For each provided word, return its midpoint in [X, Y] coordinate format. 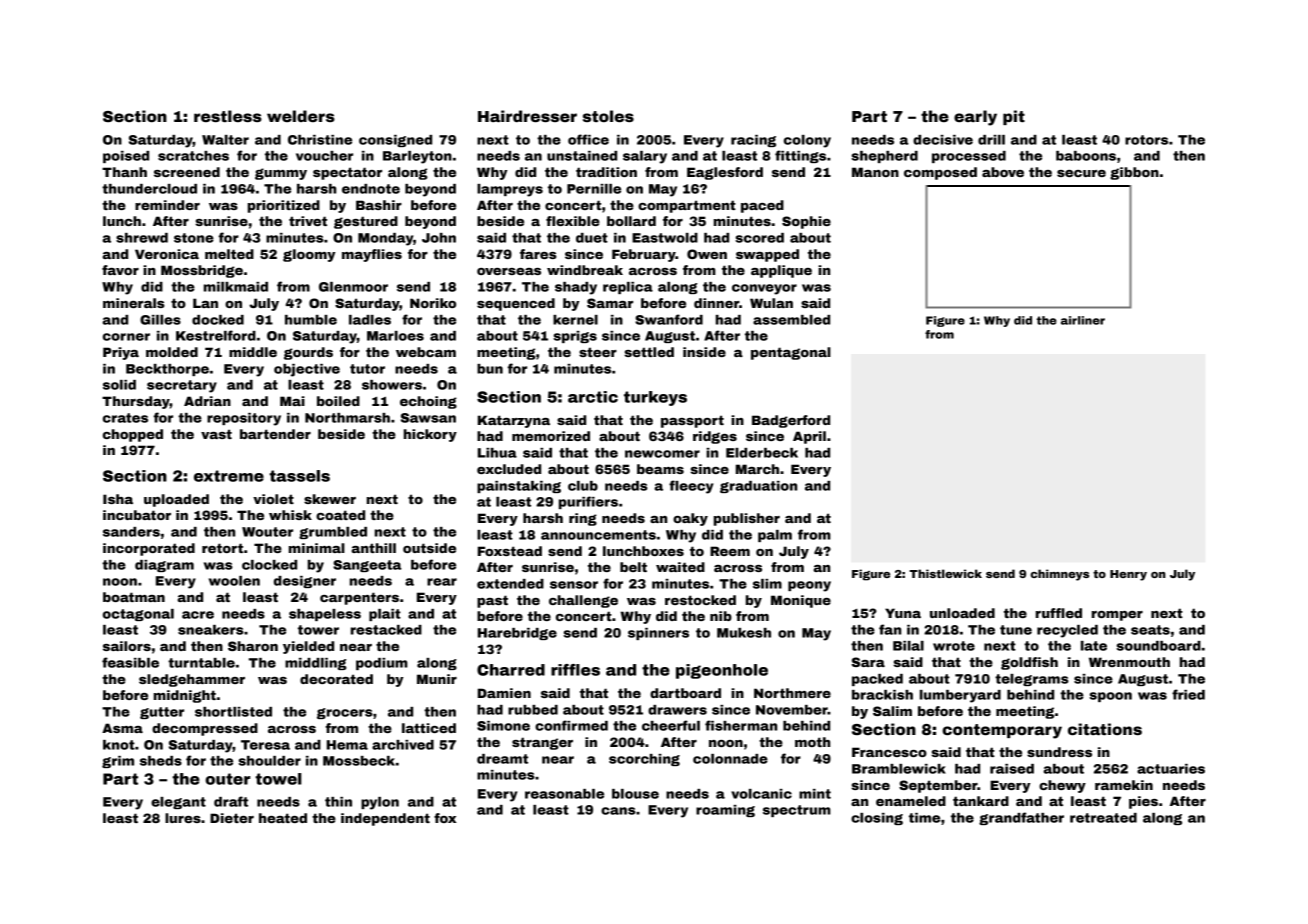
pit [1014, 117]
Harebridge [517, 634]
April [809, 437]
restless [228, 116]
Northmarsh [347, 418]
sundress [1059, 752]
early [975, 118]
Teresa [265, 745]
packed [877, 680]
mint [815, 794]
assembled [791, 320]
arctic [593, 397]
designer [305, 582]
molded [172, 352]
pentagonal [791, 353]
